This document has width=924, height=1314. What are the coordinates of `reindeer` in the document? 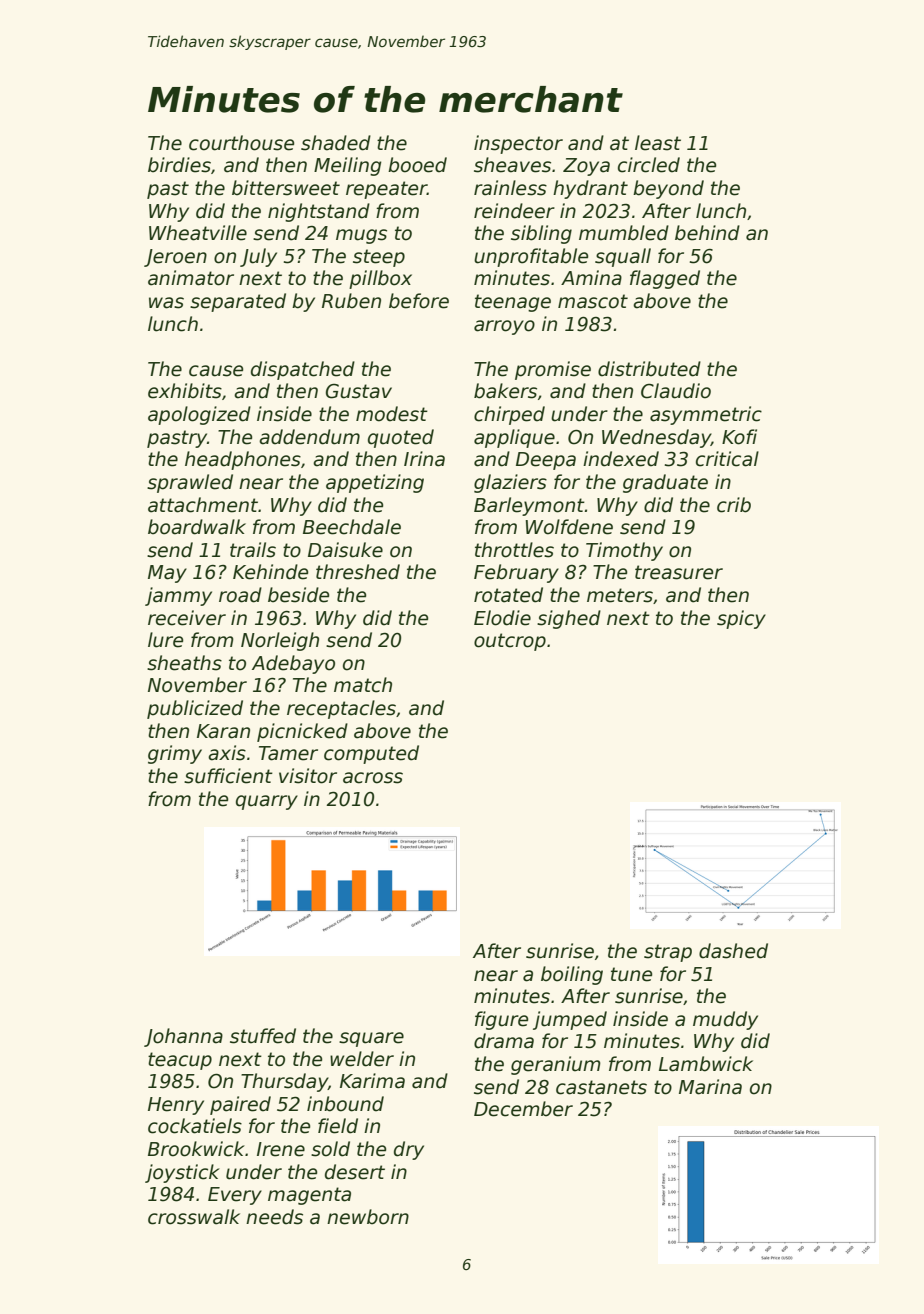 It's located at (514, 211).
